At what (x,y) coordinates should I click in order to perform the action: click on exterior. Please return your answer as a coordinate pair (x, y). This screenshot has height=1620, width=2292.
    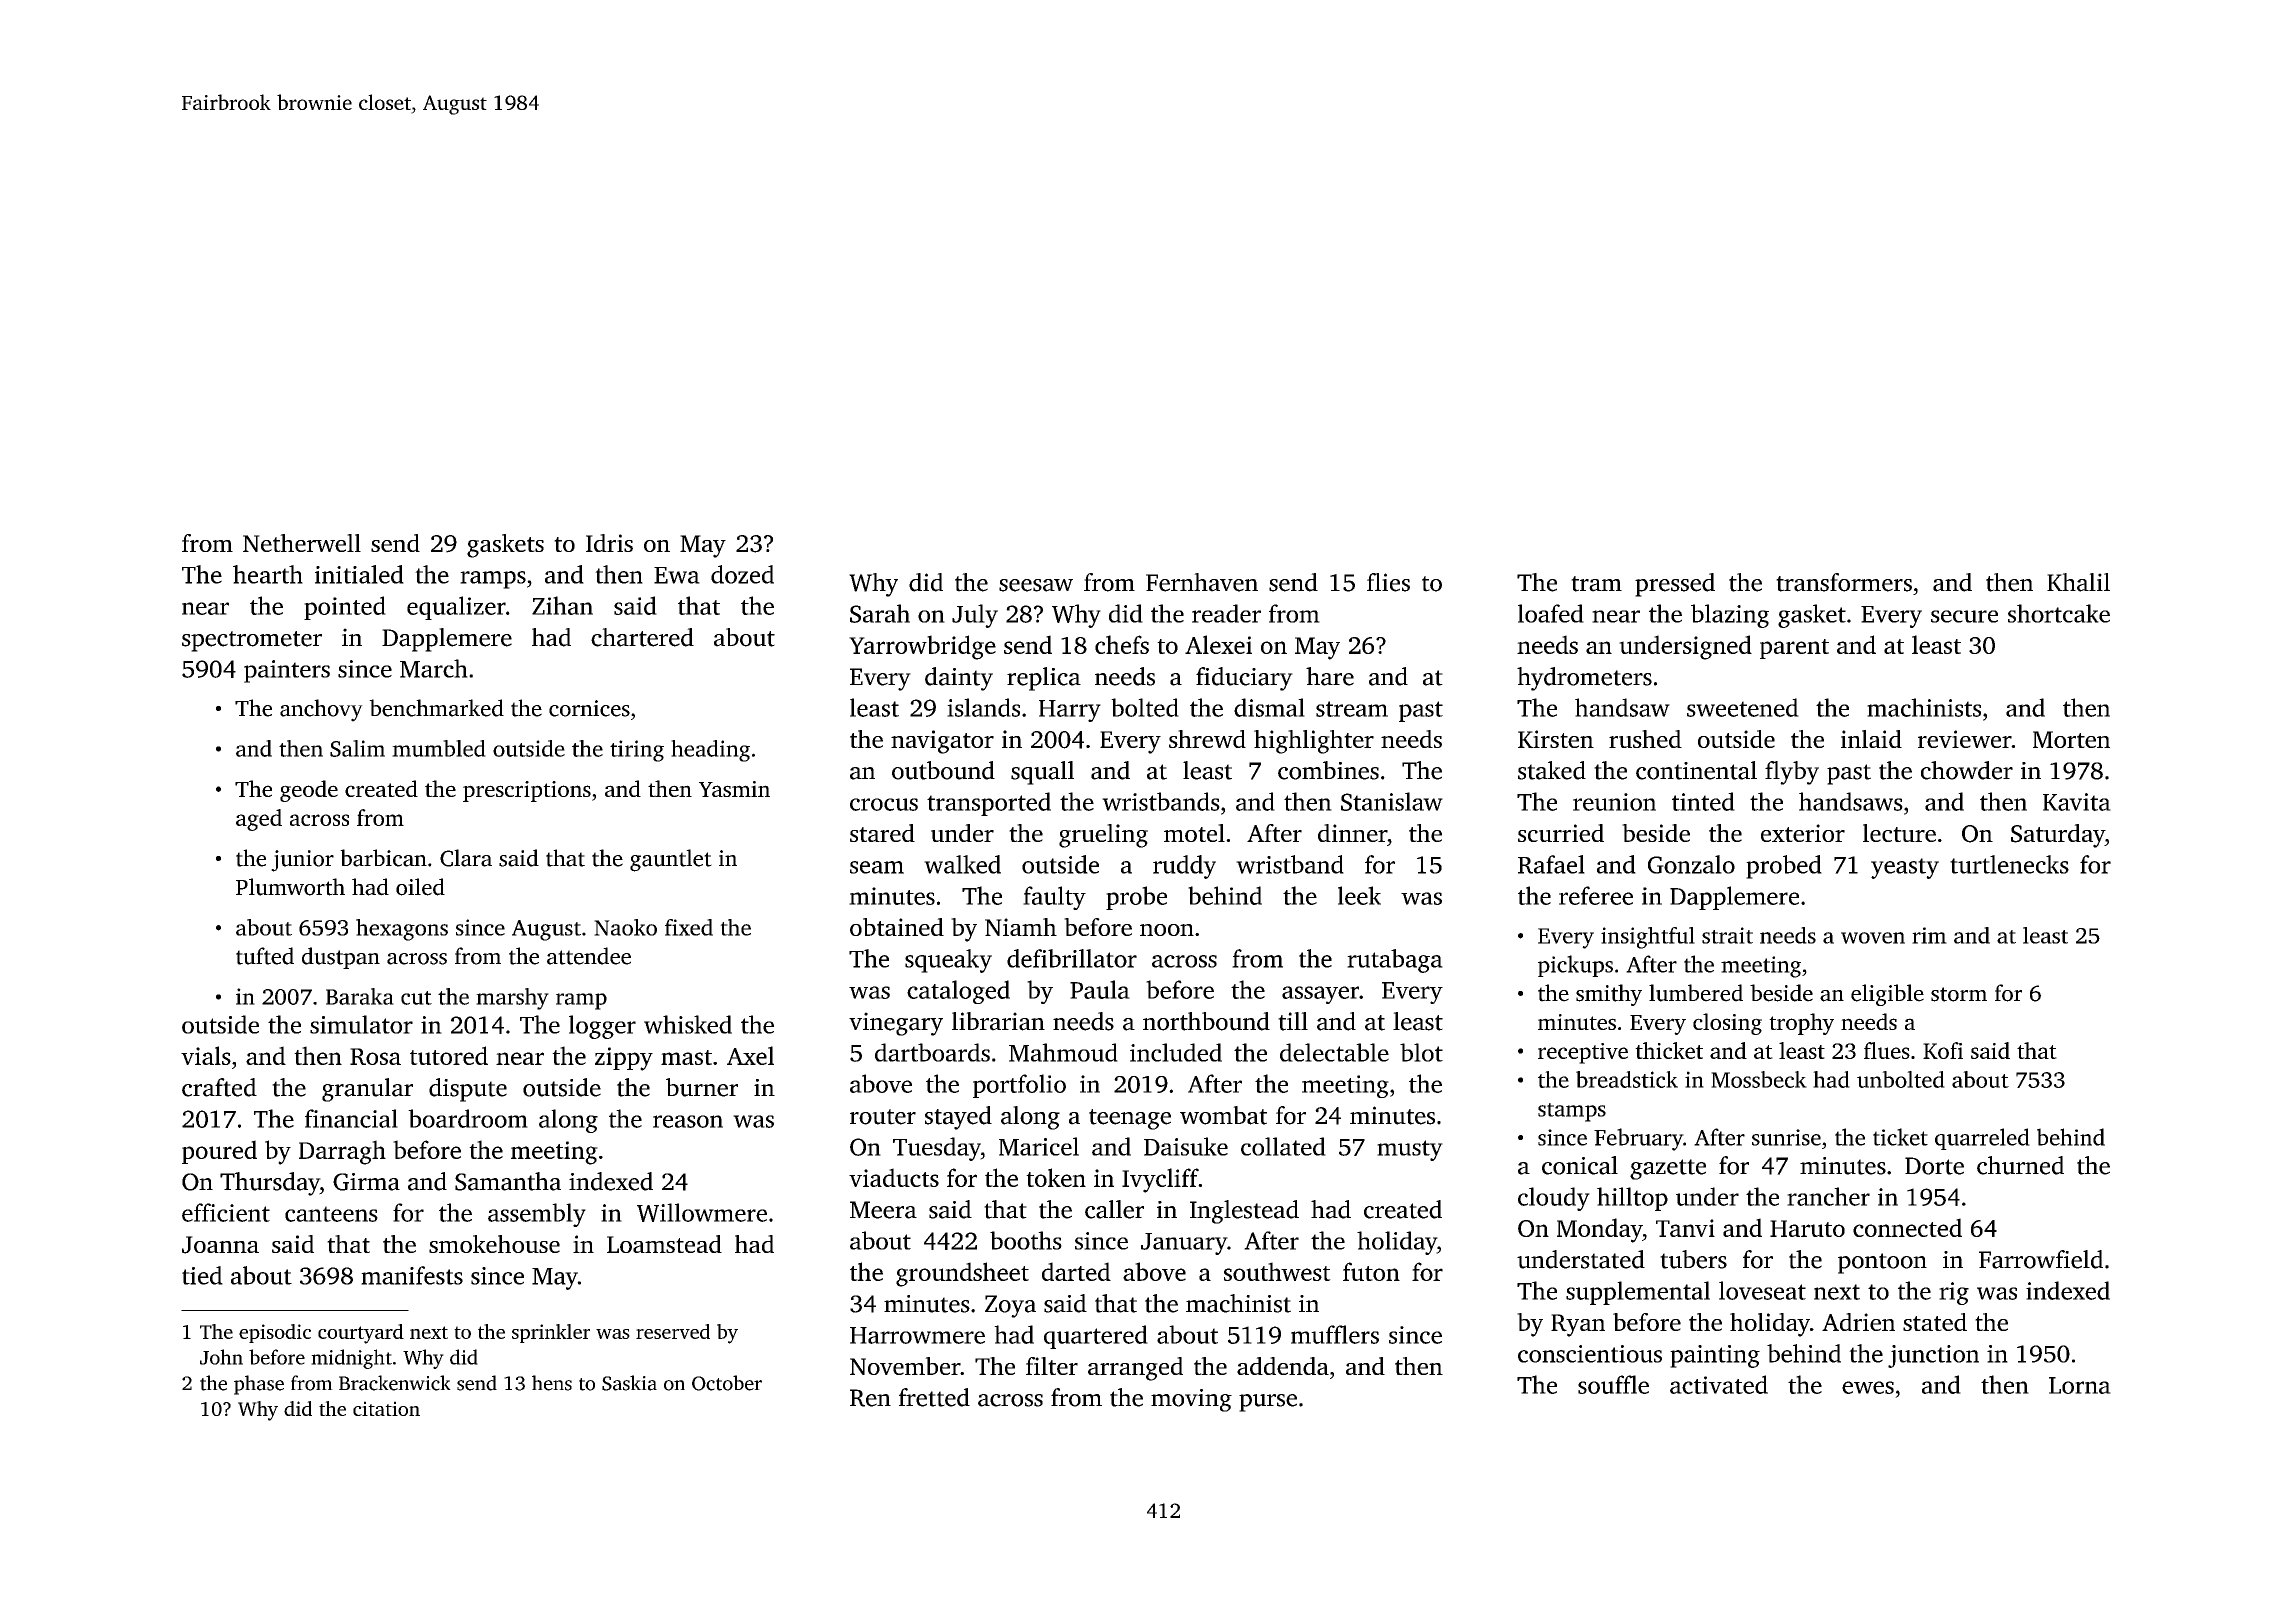
    Looking at the image, I should click on (1803, 833).
